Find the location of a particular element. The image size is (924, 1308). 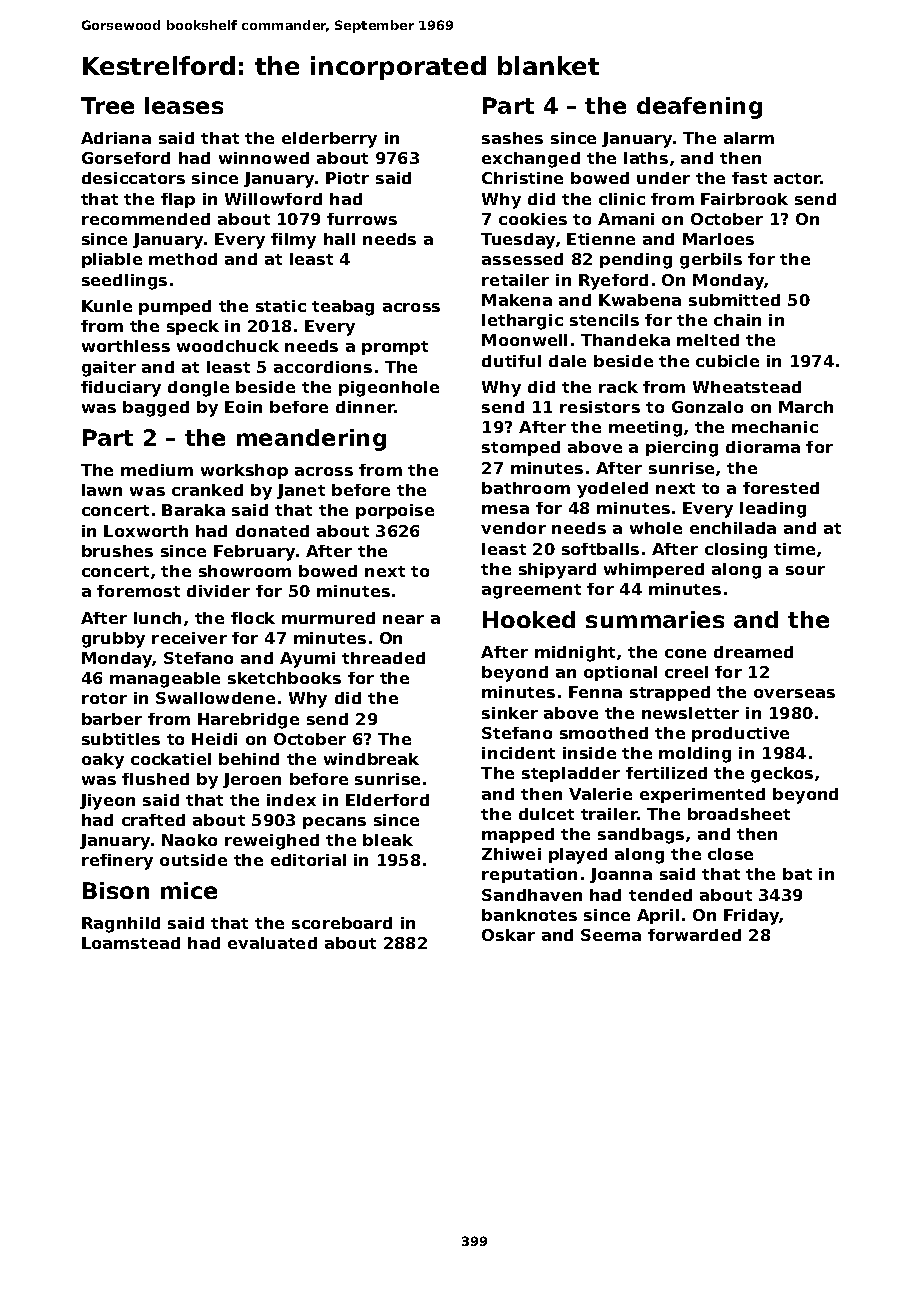

threaded is located at coordinates (383, 658).
